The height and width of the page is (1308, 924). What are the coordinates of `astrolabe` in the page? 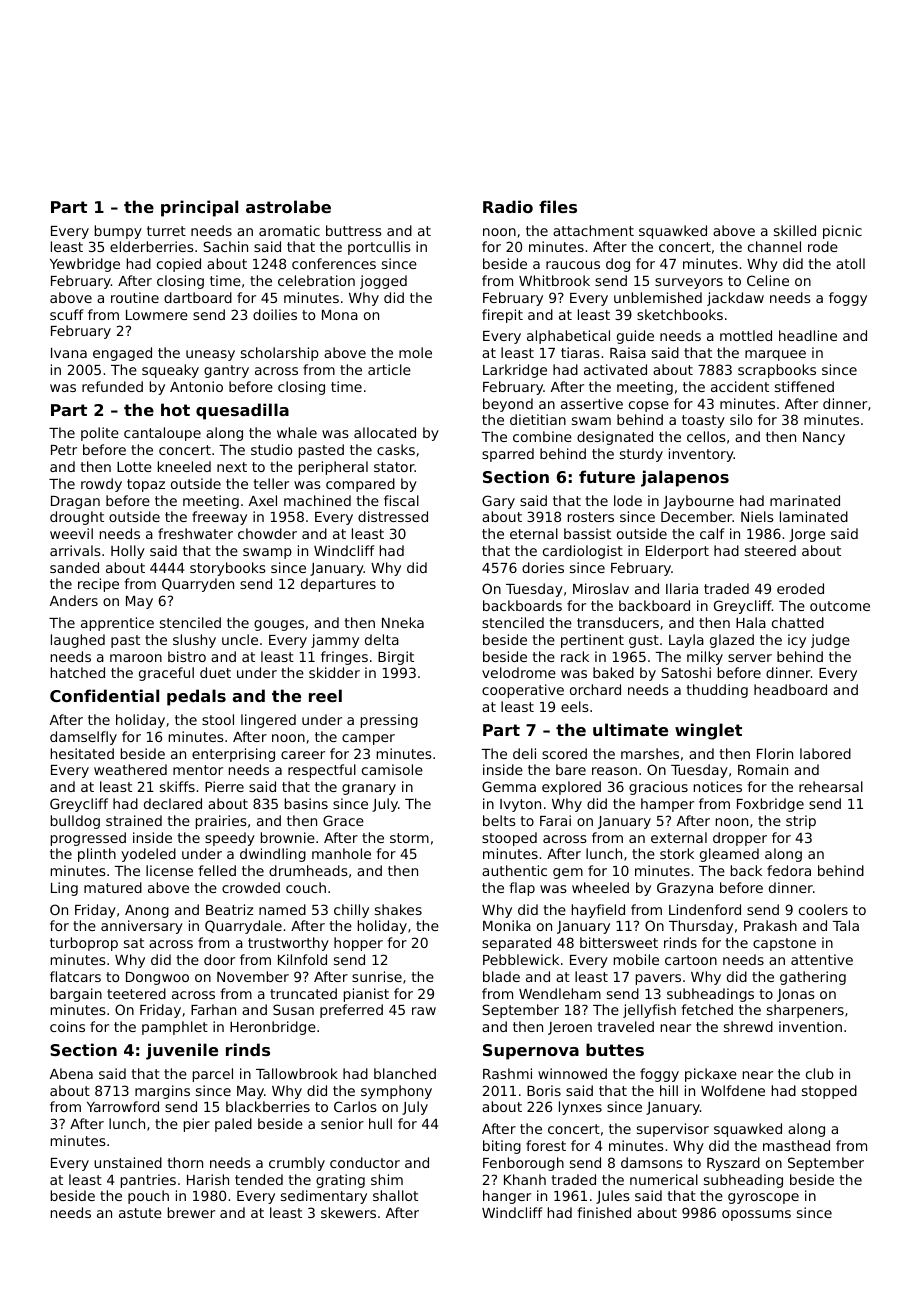 It's located at (288, 206).
